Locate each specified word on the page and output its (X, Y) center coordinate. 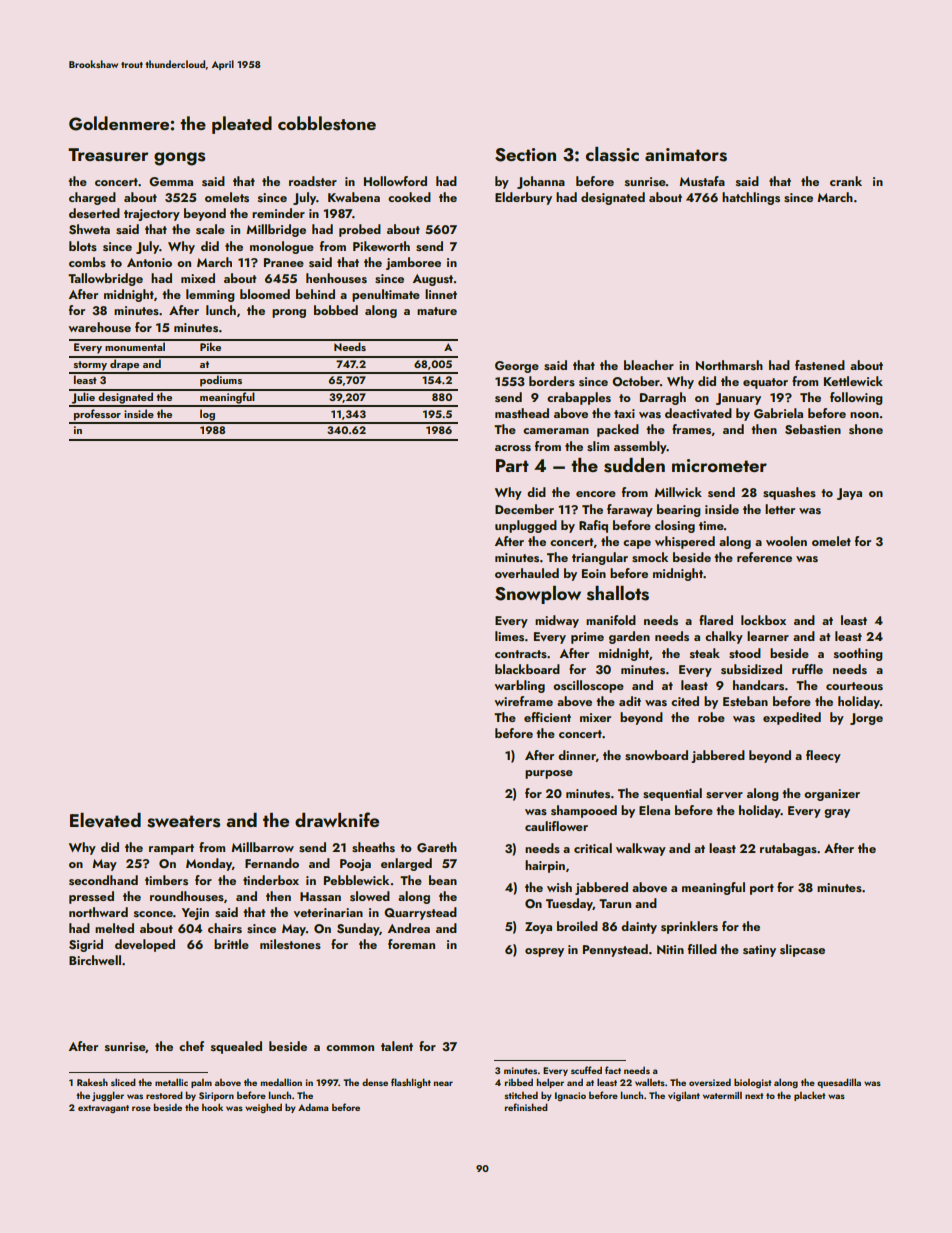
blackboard (527, 669)
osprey (544, 952)
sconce (153, 914)
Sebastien (813, 429)
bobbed (336, 310)
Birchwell (95, 960)
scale (210, 229)
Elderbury (523, 198)
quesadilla (839, 1083)
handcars (758, 685)
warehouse (100, 327)
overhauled (527, 573)
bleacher (649, 365)
